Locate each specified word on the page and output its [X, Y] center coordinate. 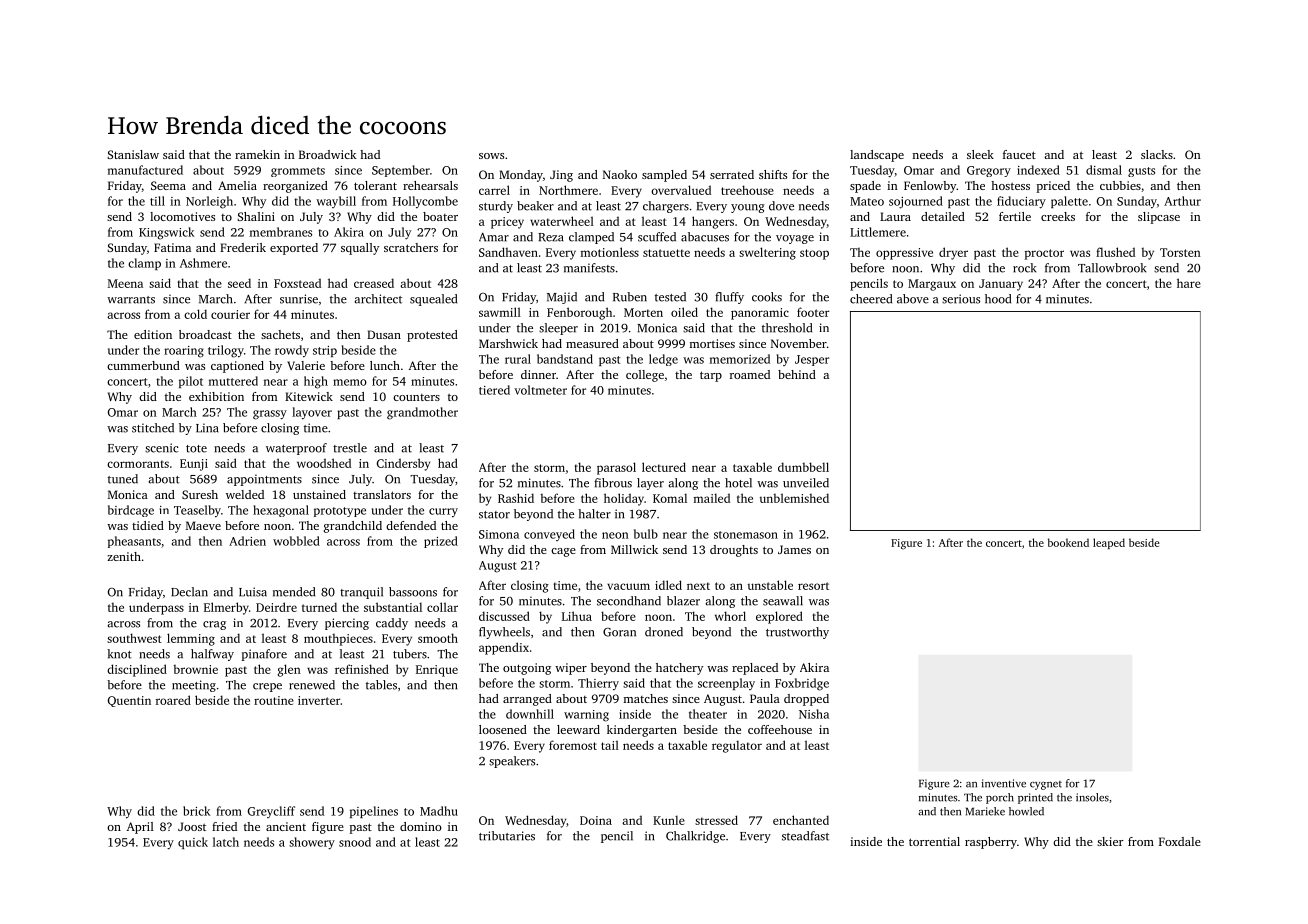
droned [664, 632]
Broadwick [328, 154]
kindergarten [642, 731]
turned [319, 607]
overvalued [681, 190]
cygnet [1046, 785]
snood [355, 842]
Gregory [989, 171]
